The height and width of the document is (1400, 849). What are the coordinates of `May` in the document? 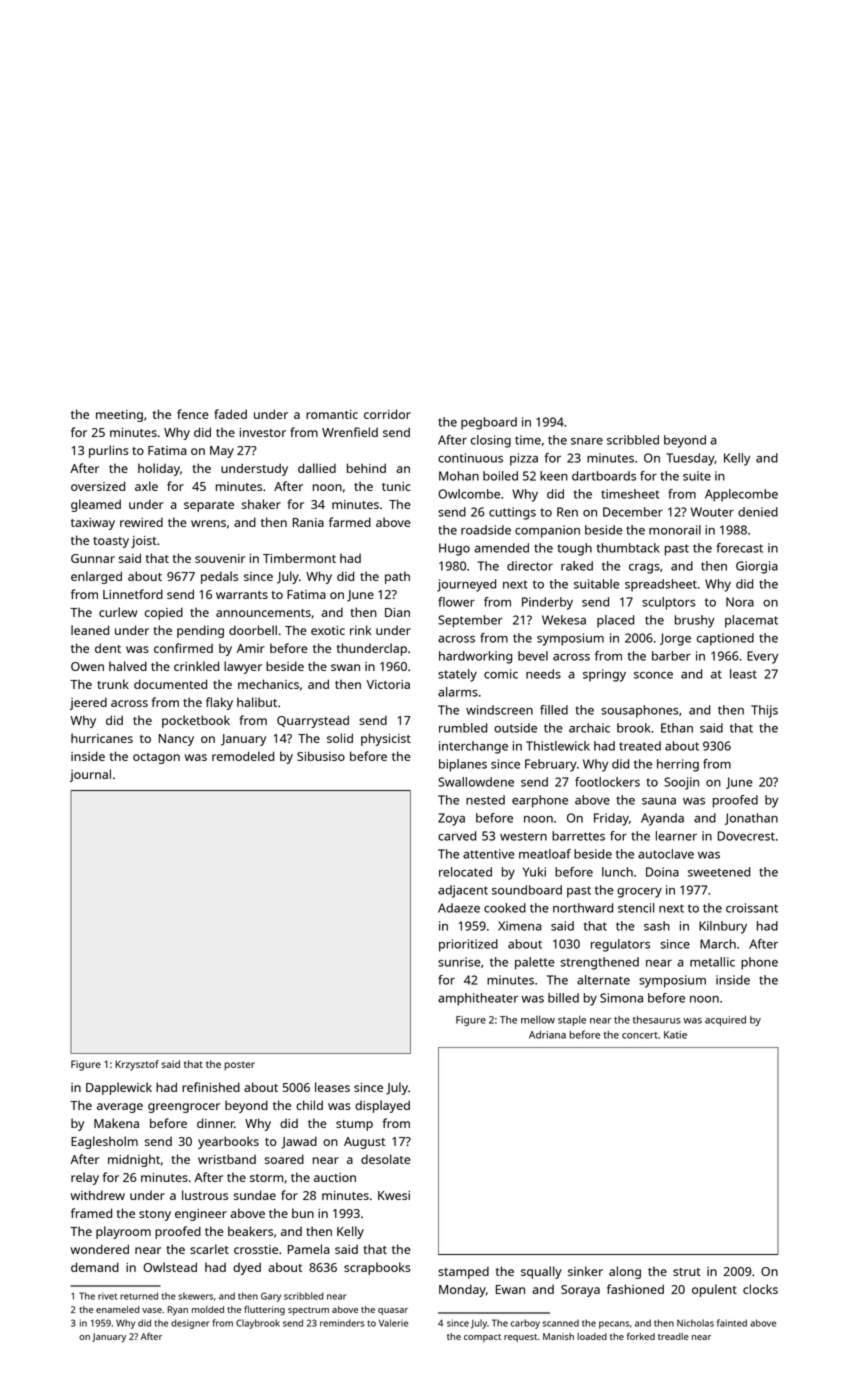 It's located at (222, 452).
